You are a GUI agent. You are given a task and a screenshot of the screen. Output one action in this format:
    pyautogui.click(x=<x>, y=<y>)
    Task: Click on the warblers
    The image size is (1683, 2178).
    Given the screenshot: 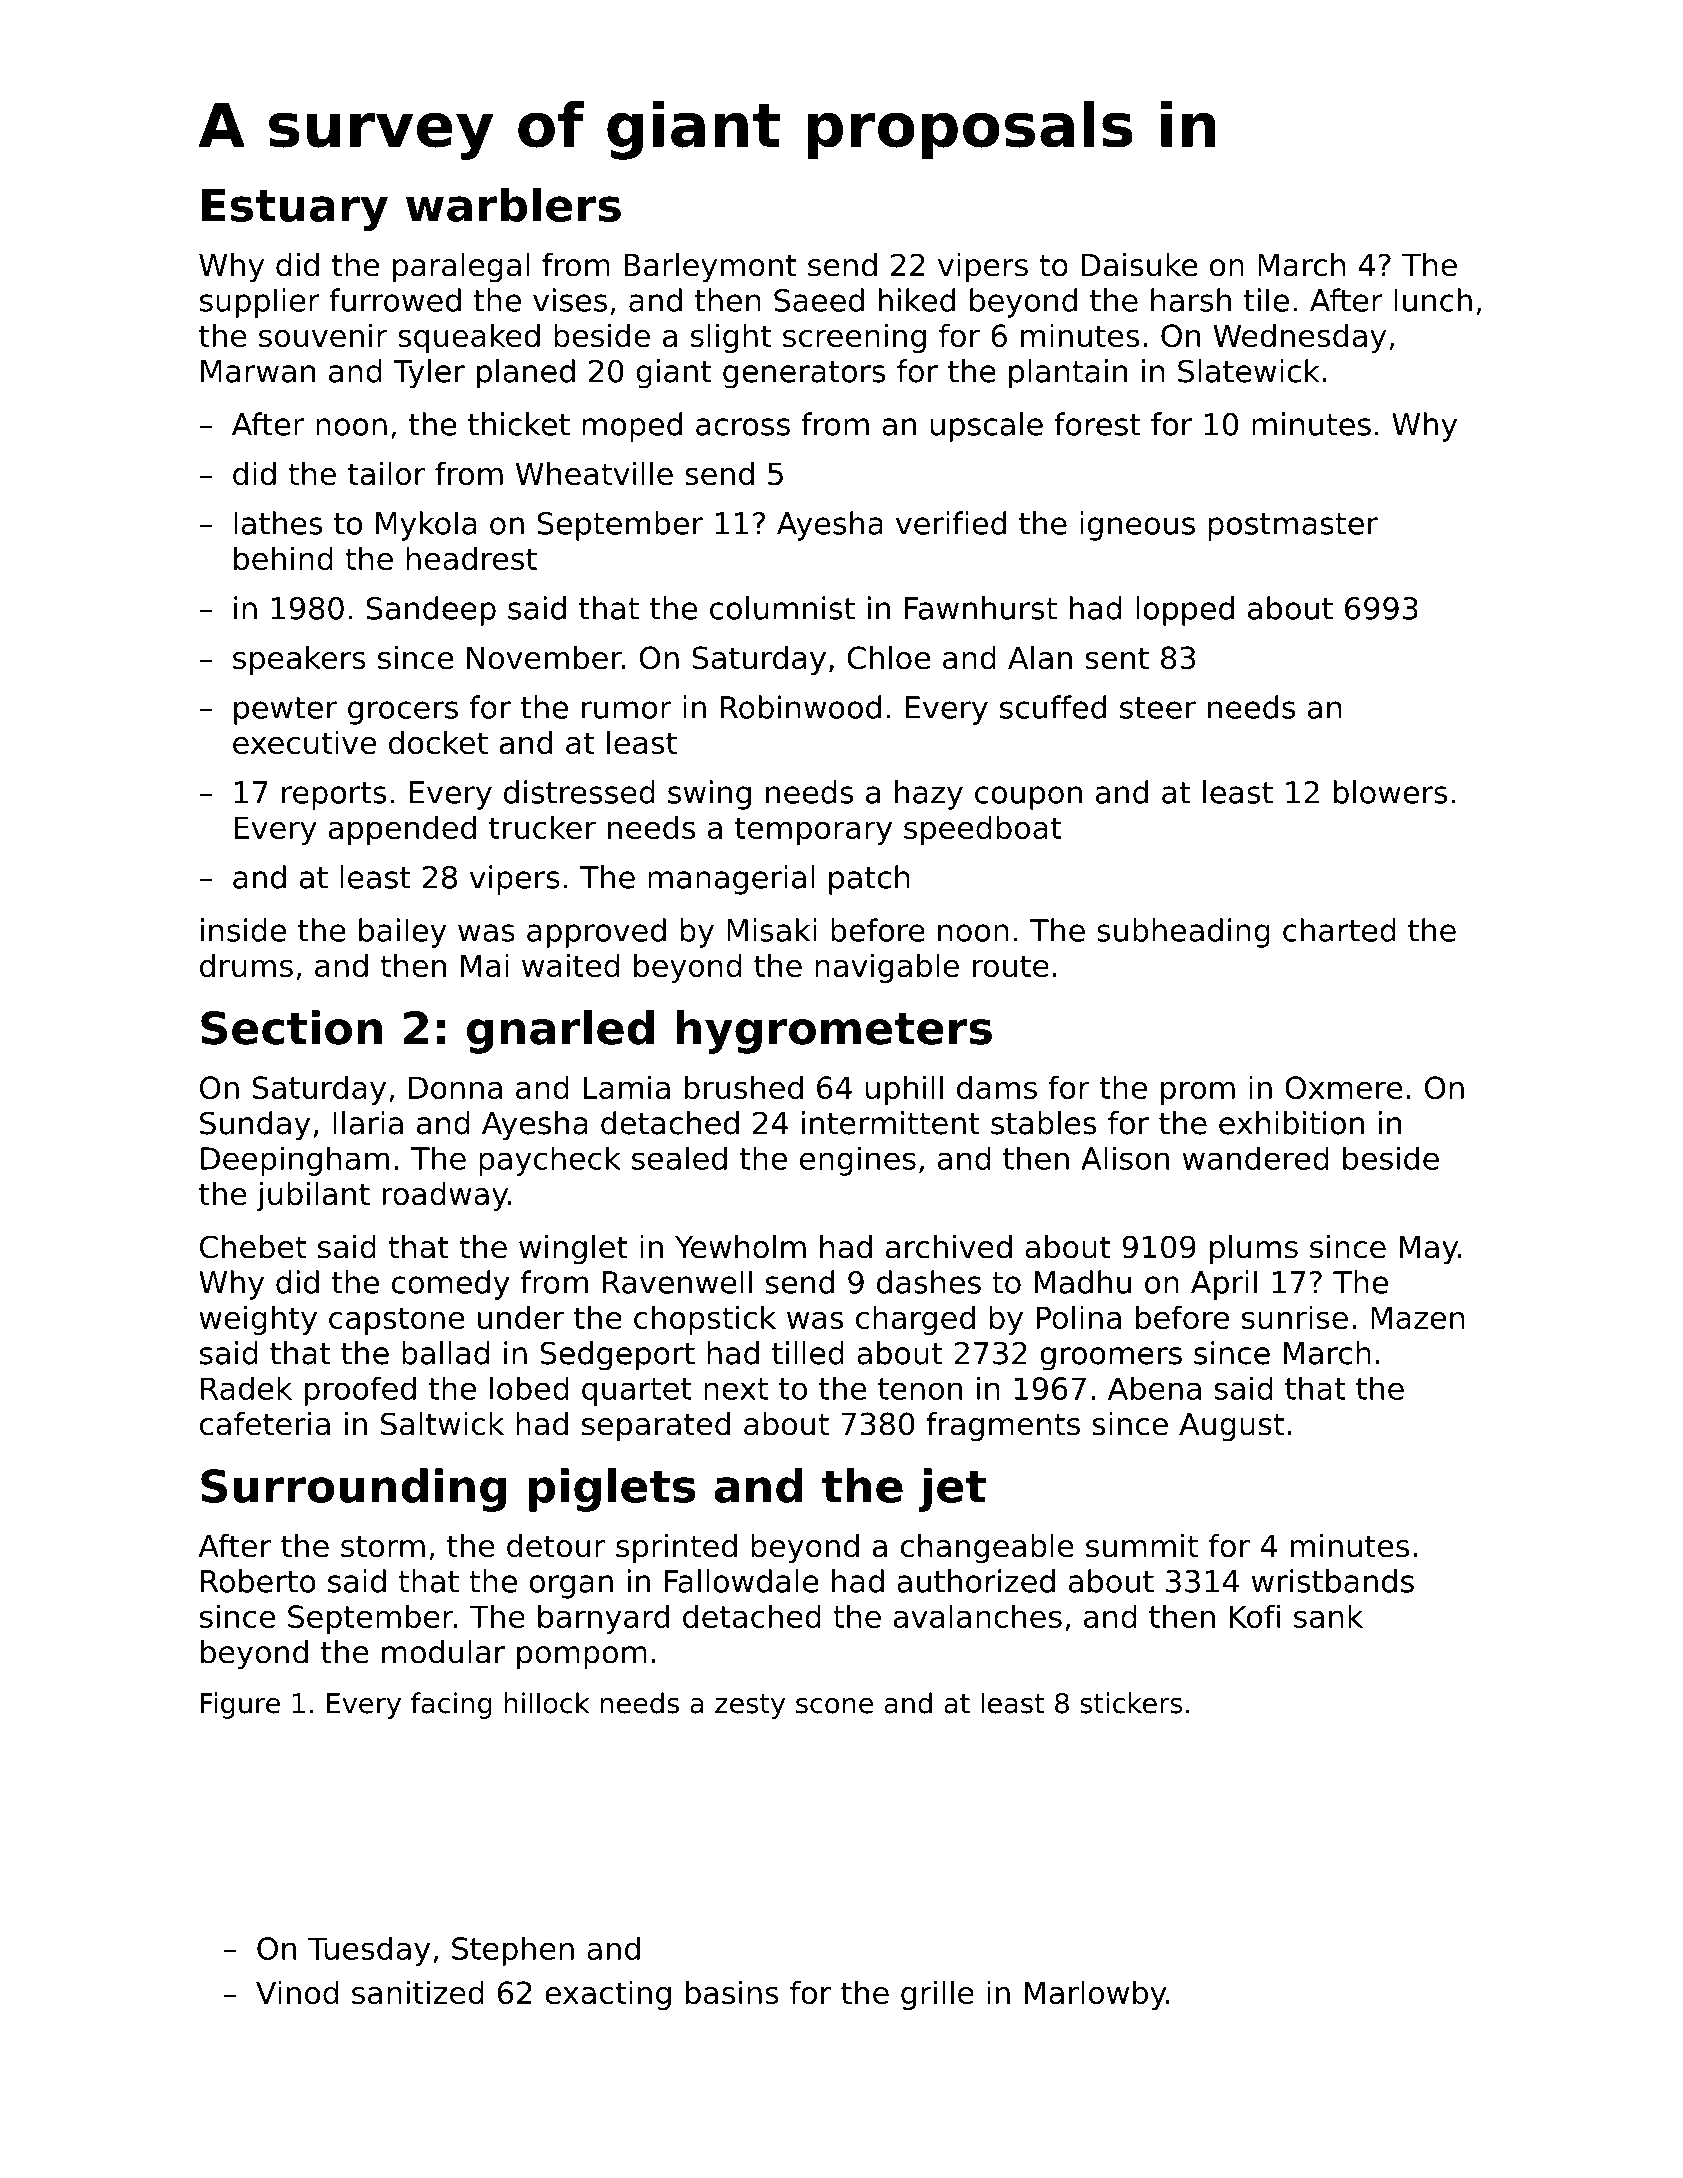 What is the action you would take?
    pyautogui.click(x=513, y=204)
